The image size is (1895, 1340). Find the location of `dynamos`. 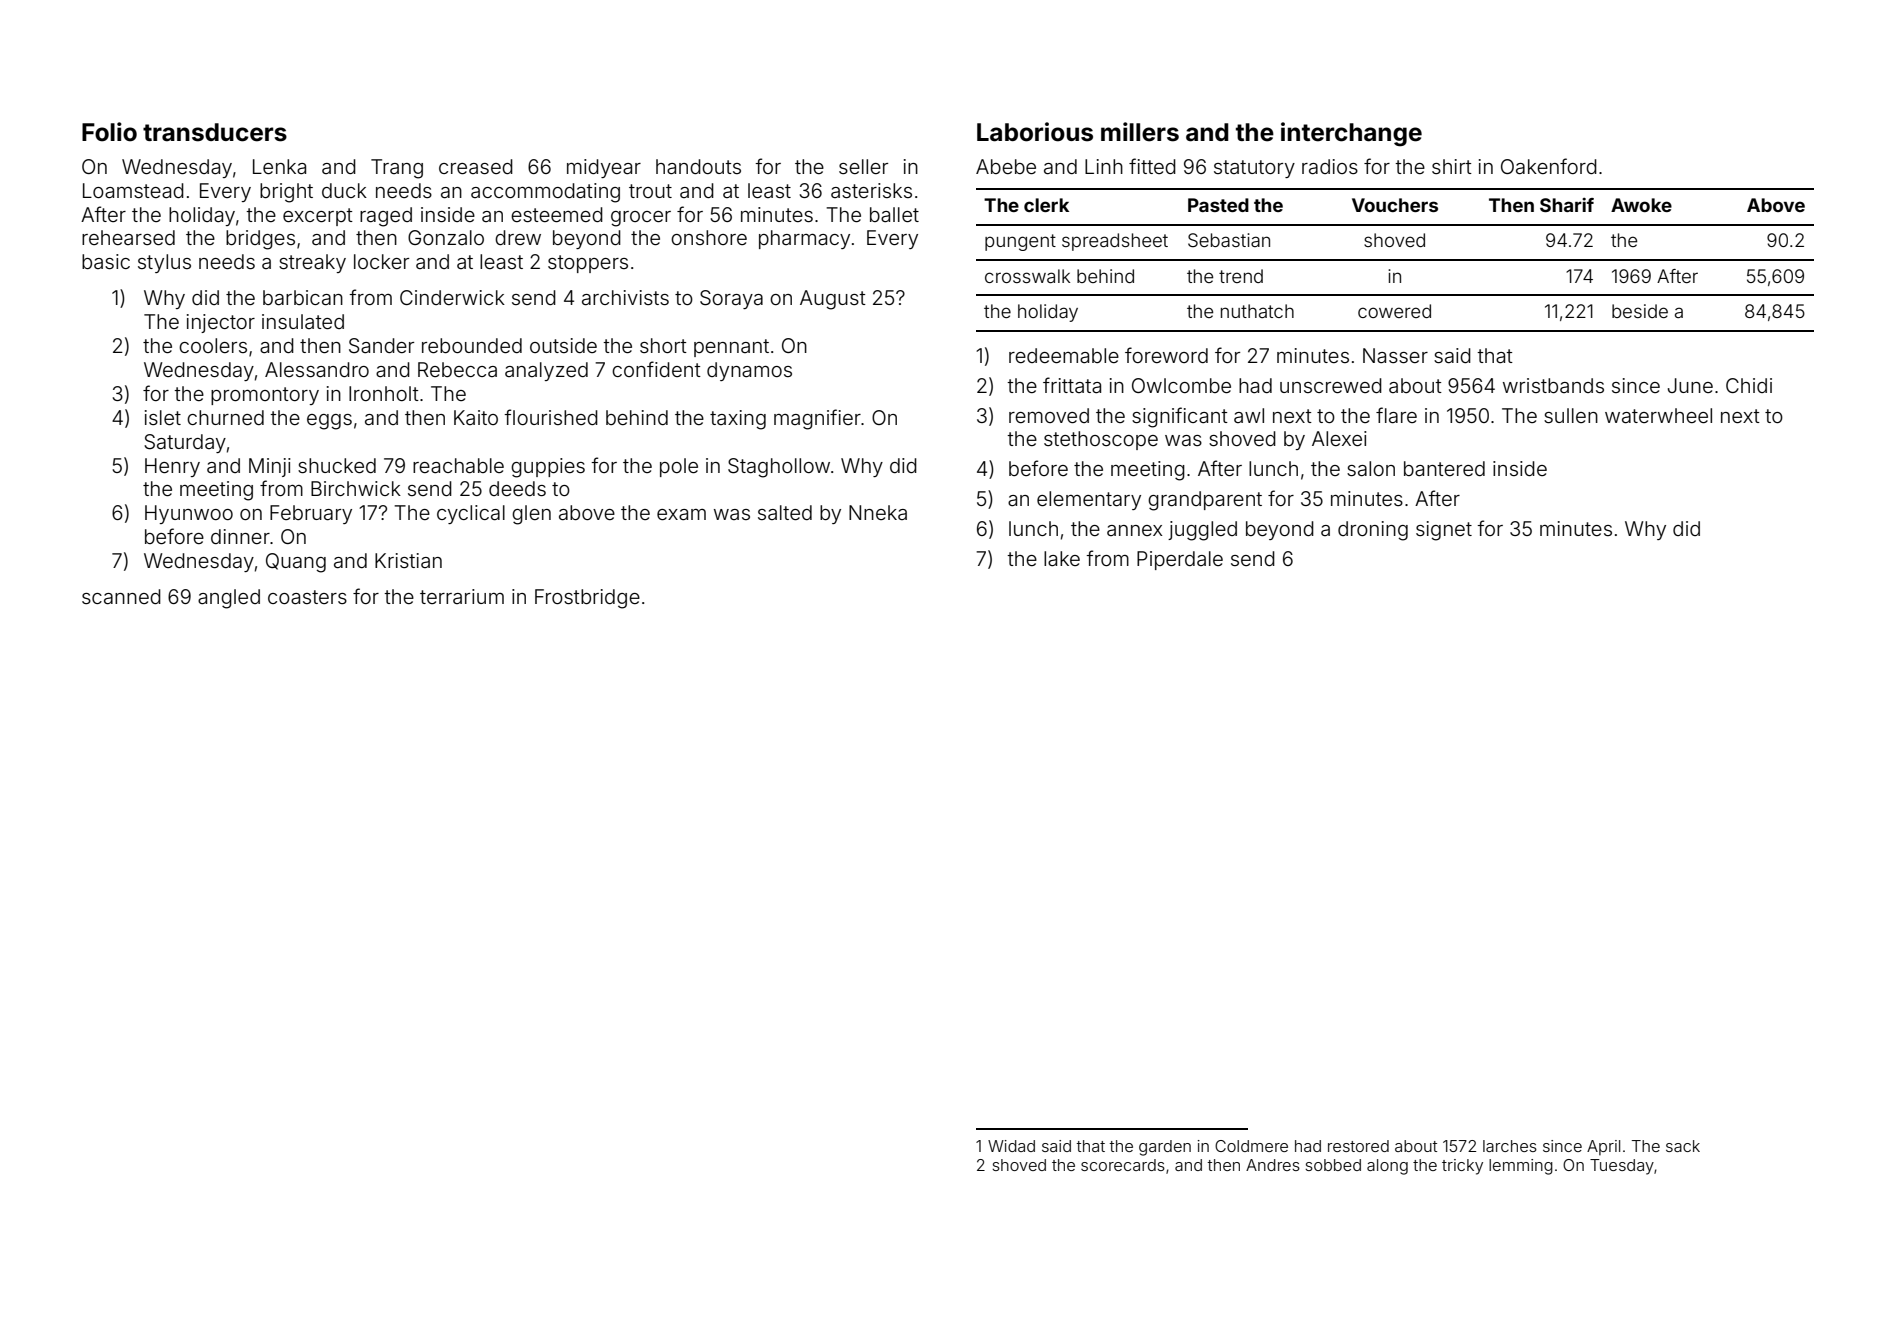

dynamos is located at coordinates (749, 371).
